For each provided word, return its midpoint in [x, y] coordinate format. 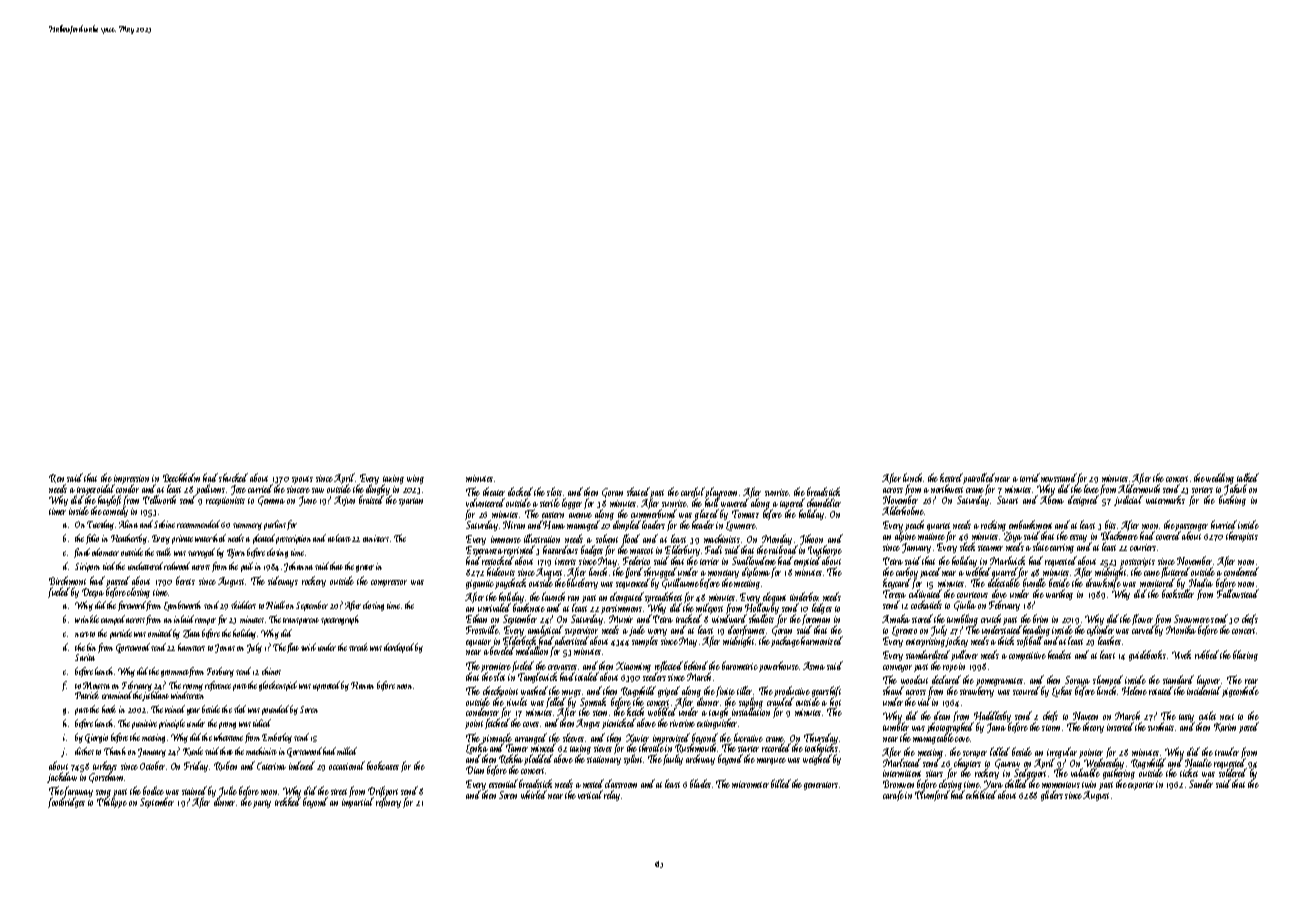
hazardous [560, 549]
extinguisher [718, 724]
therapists [1242, 536]
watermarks [1165, 499]
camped [114, 620]
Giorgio [96, 738]
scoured [1026, 690]
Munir [621, 619]
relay [612, 795]
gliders [1052, 795]
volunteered [485, 502]
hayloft [109, 500]
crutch [991, 618]
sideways [283, 581]
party [262, 804]
